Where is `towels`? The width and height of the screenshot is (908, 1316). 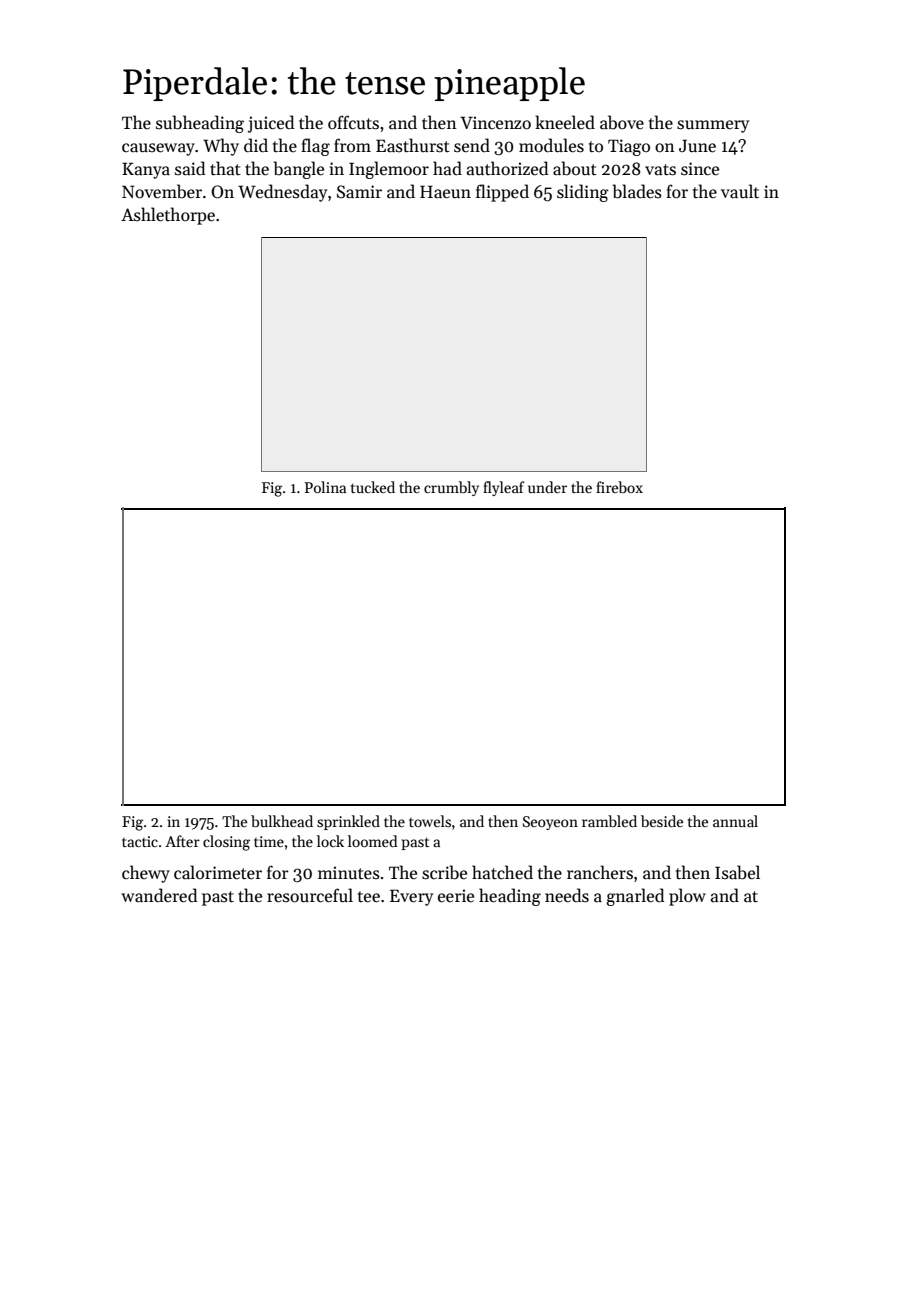
towels is located at coordinates (430, 821).
